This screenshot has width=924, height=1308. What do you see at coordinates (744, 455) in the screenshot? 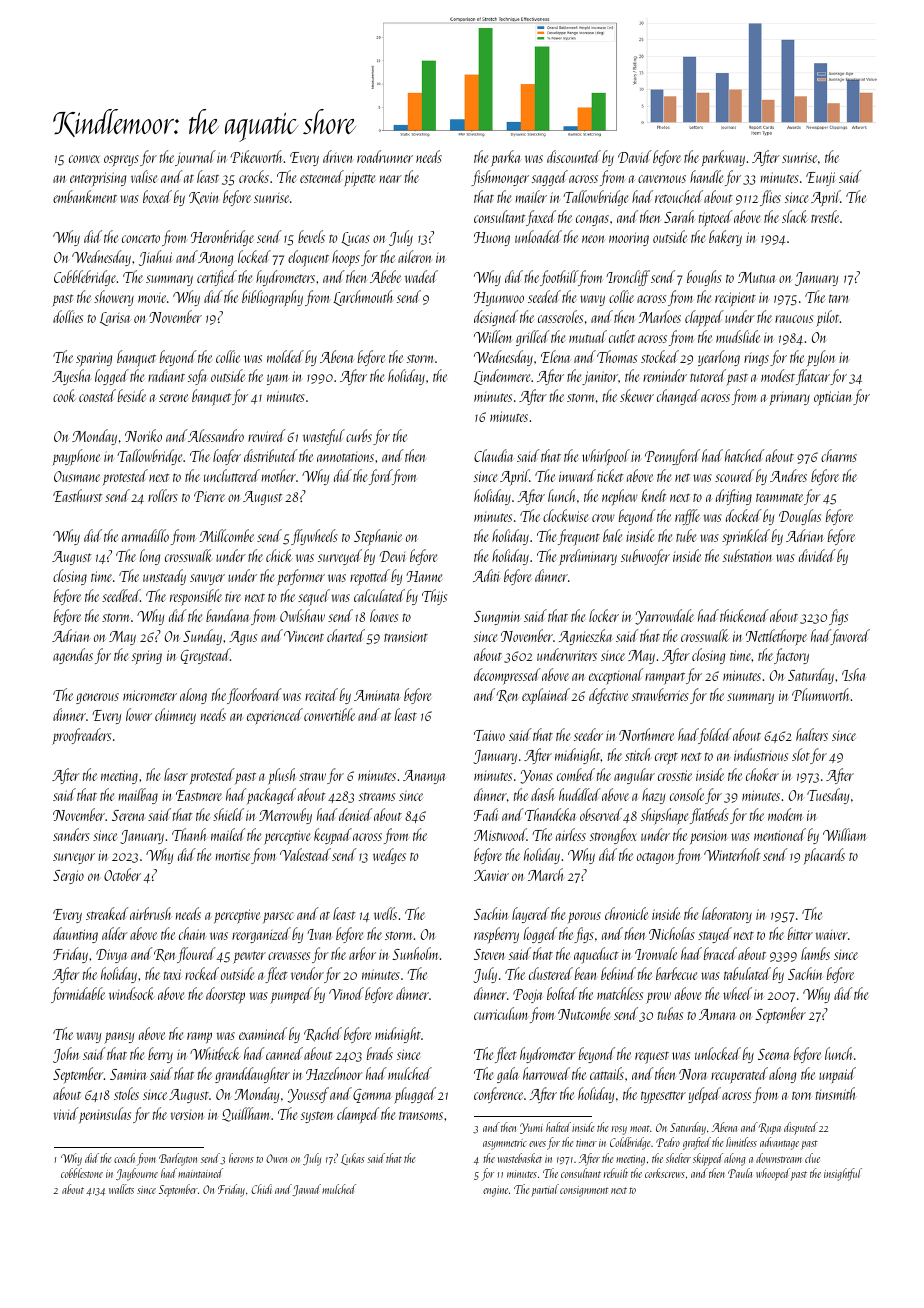
I see `hatched` at bounding box center [744, 455].
